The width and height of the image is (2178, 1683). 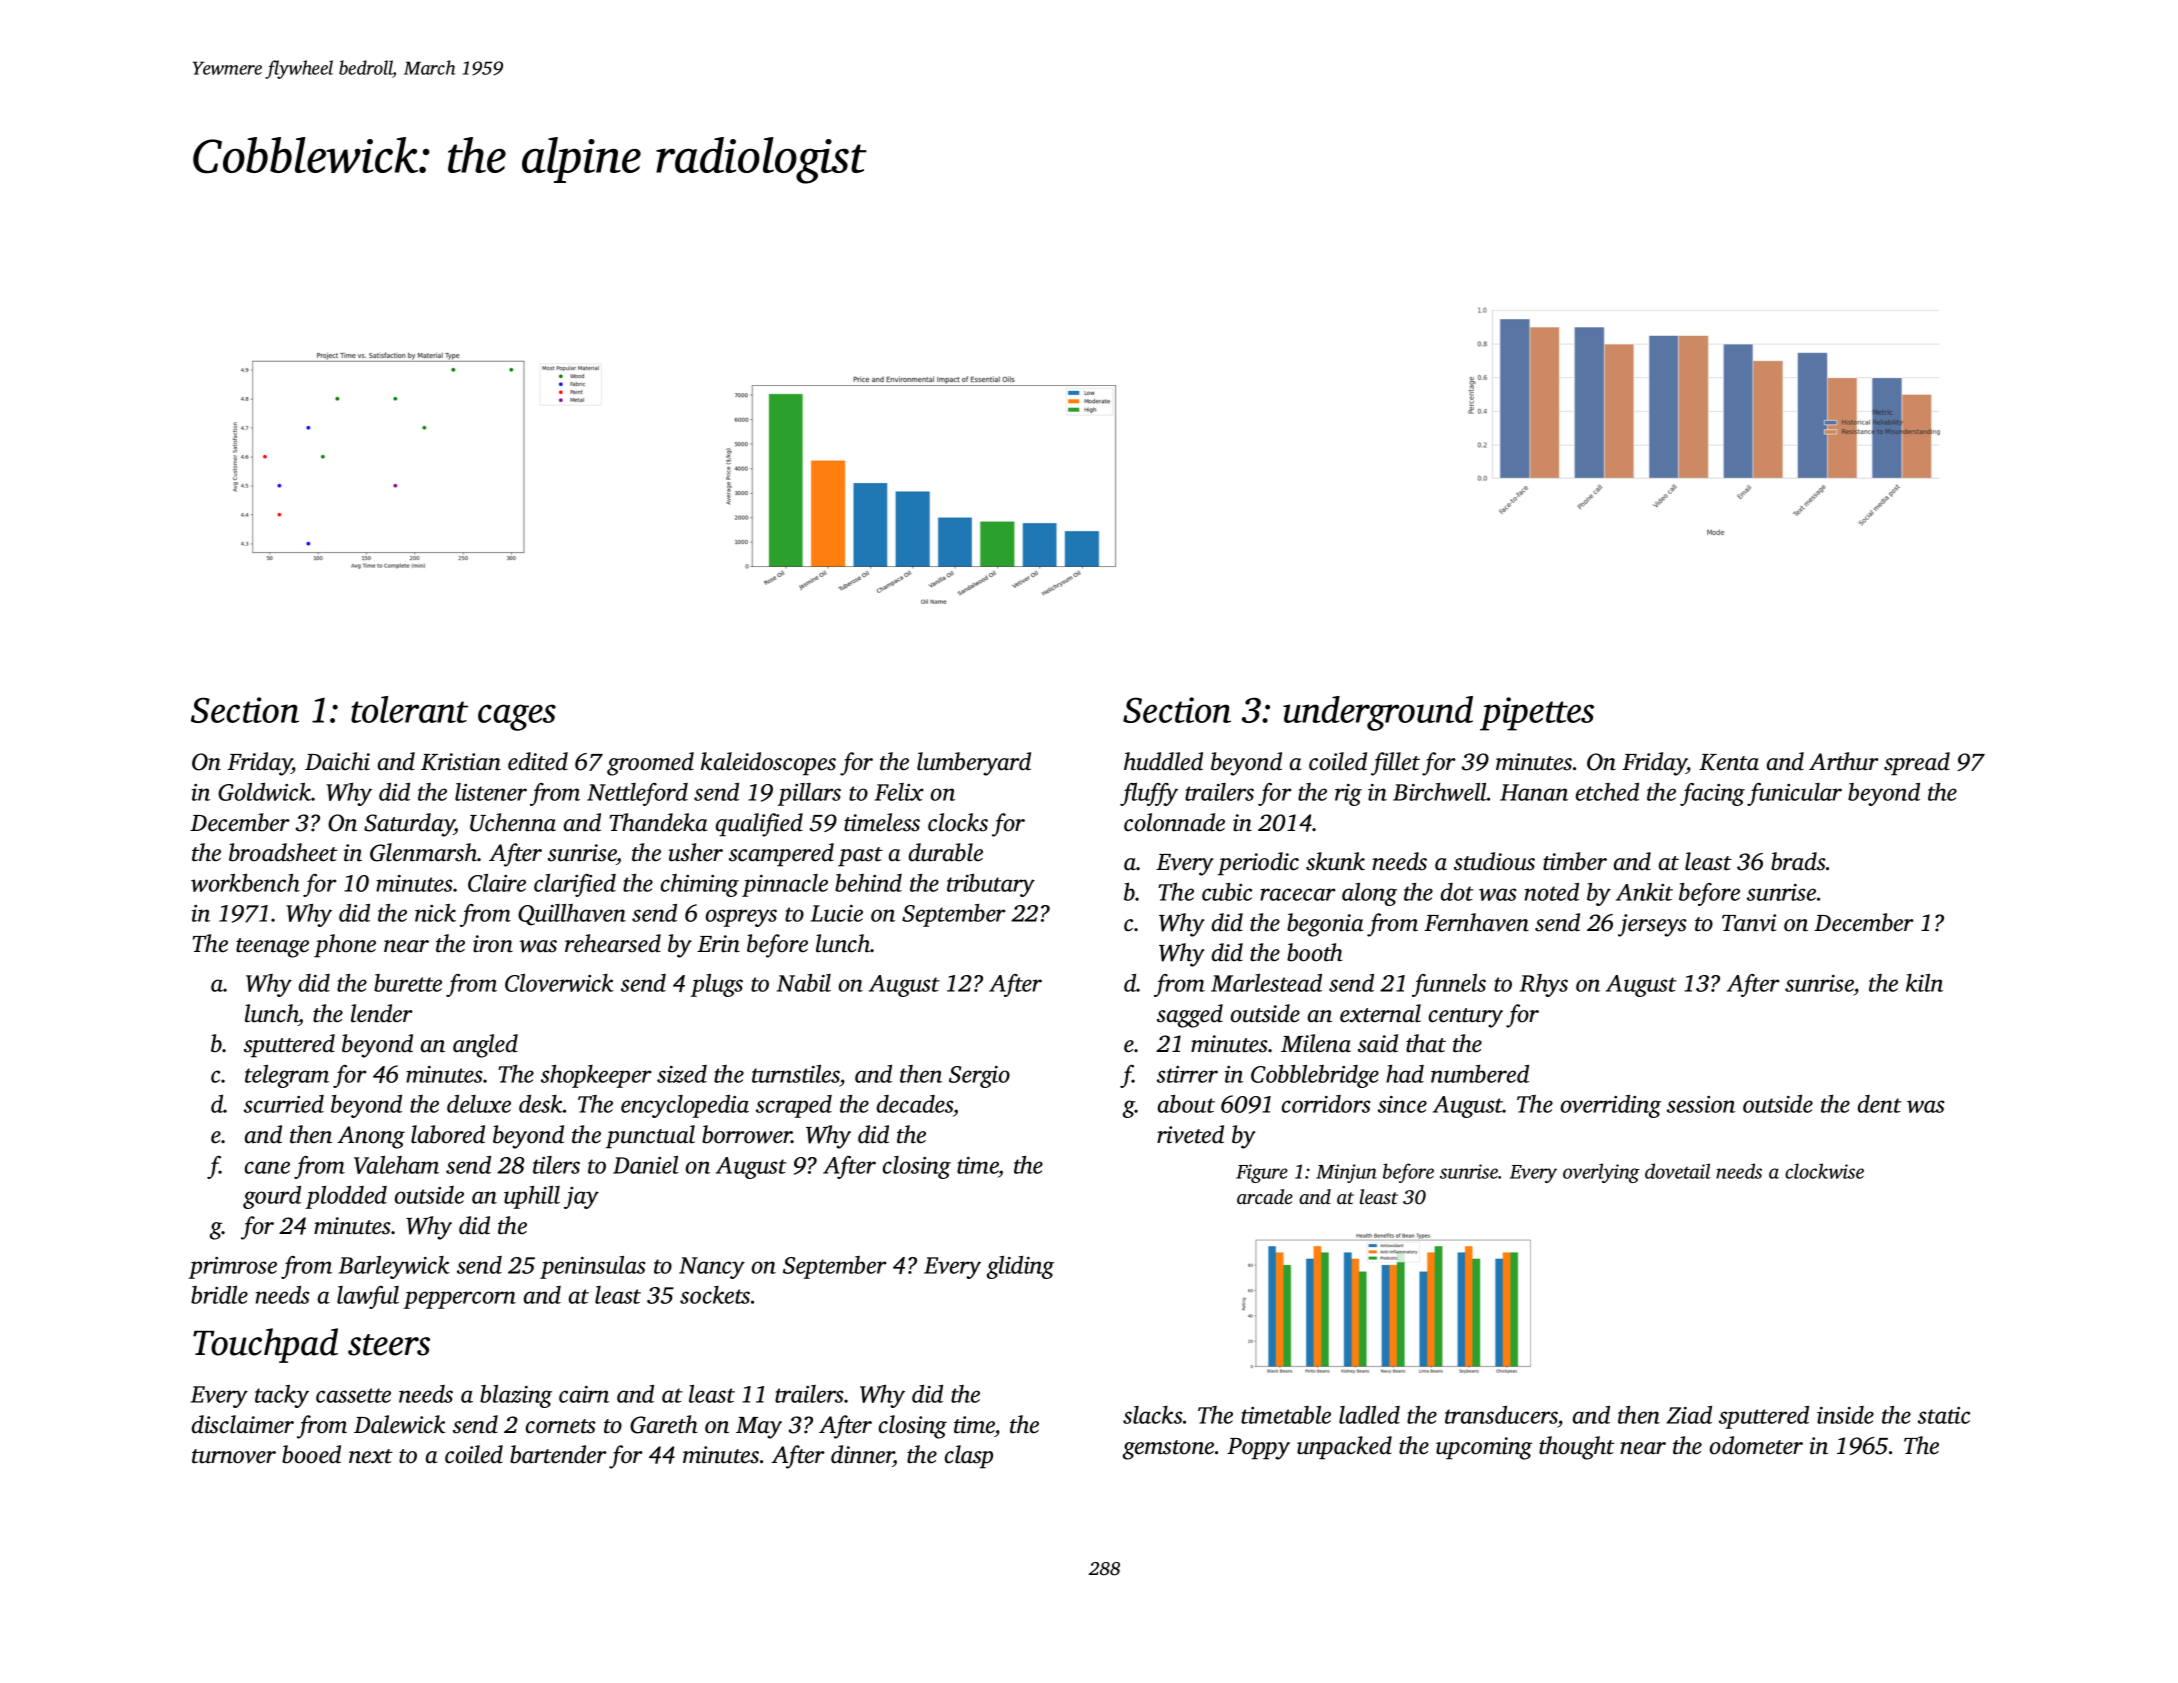 I want to click on underground, so click(x=1378, y=713).
